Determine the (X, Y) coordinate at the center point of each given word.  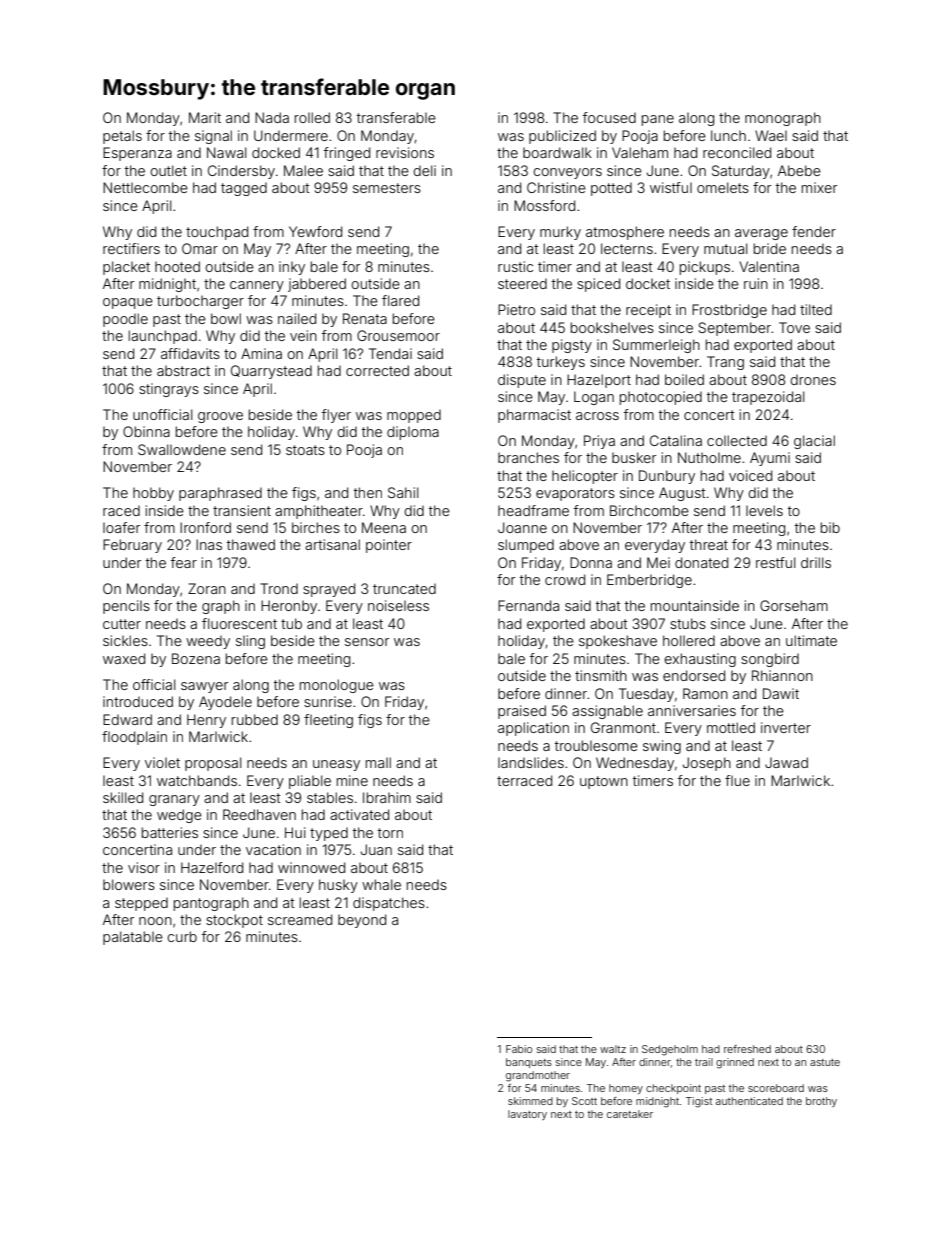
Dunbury (667, 477)
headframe (533, 510)
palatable (133, 938)
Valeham (640, 152)
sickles (125, 640)
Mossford (544, 205)
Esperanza (137, 154)
